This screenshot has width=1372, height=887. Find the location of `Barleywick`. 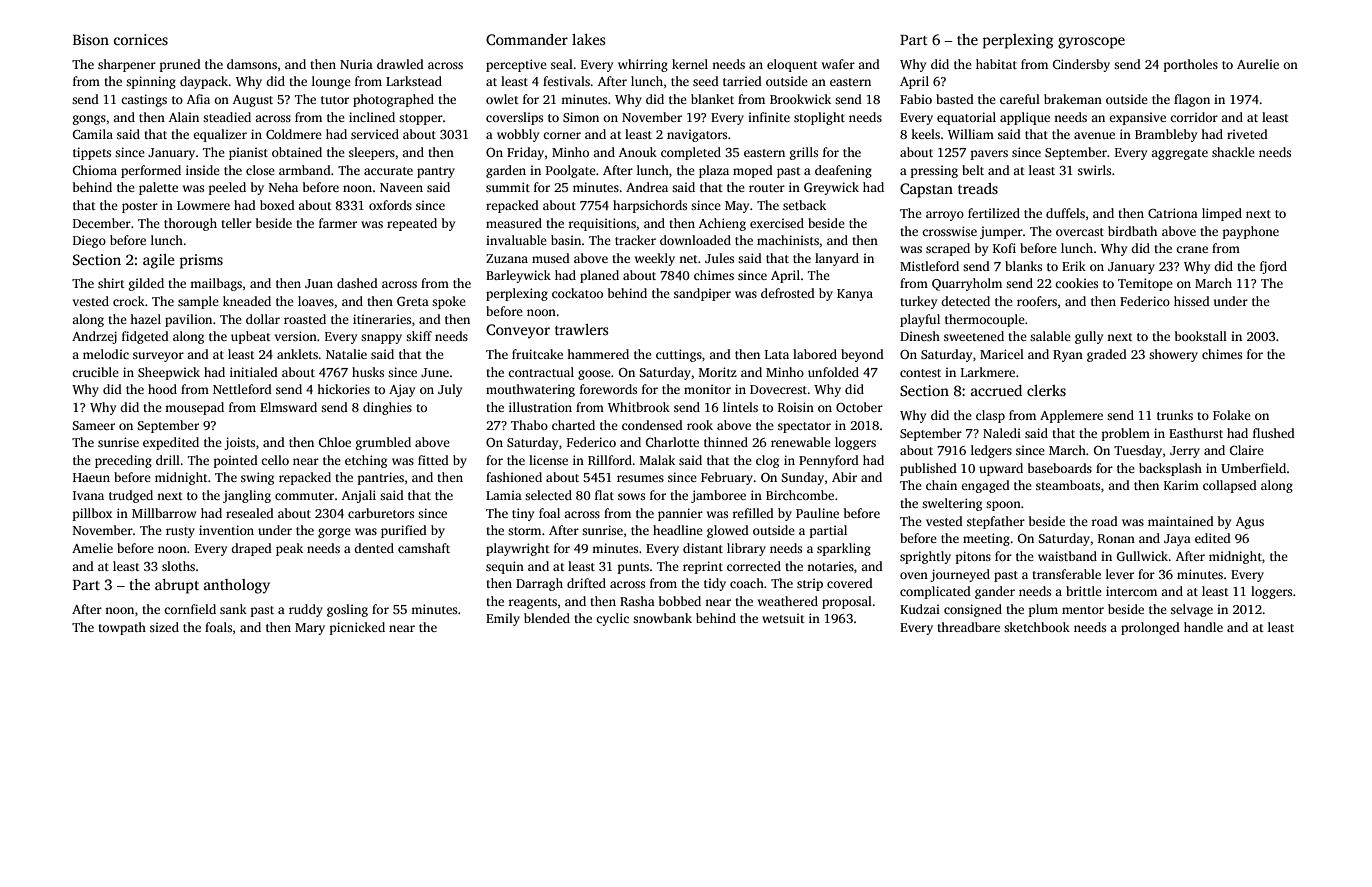

Barleywick is located at coordinates (518, 276).
